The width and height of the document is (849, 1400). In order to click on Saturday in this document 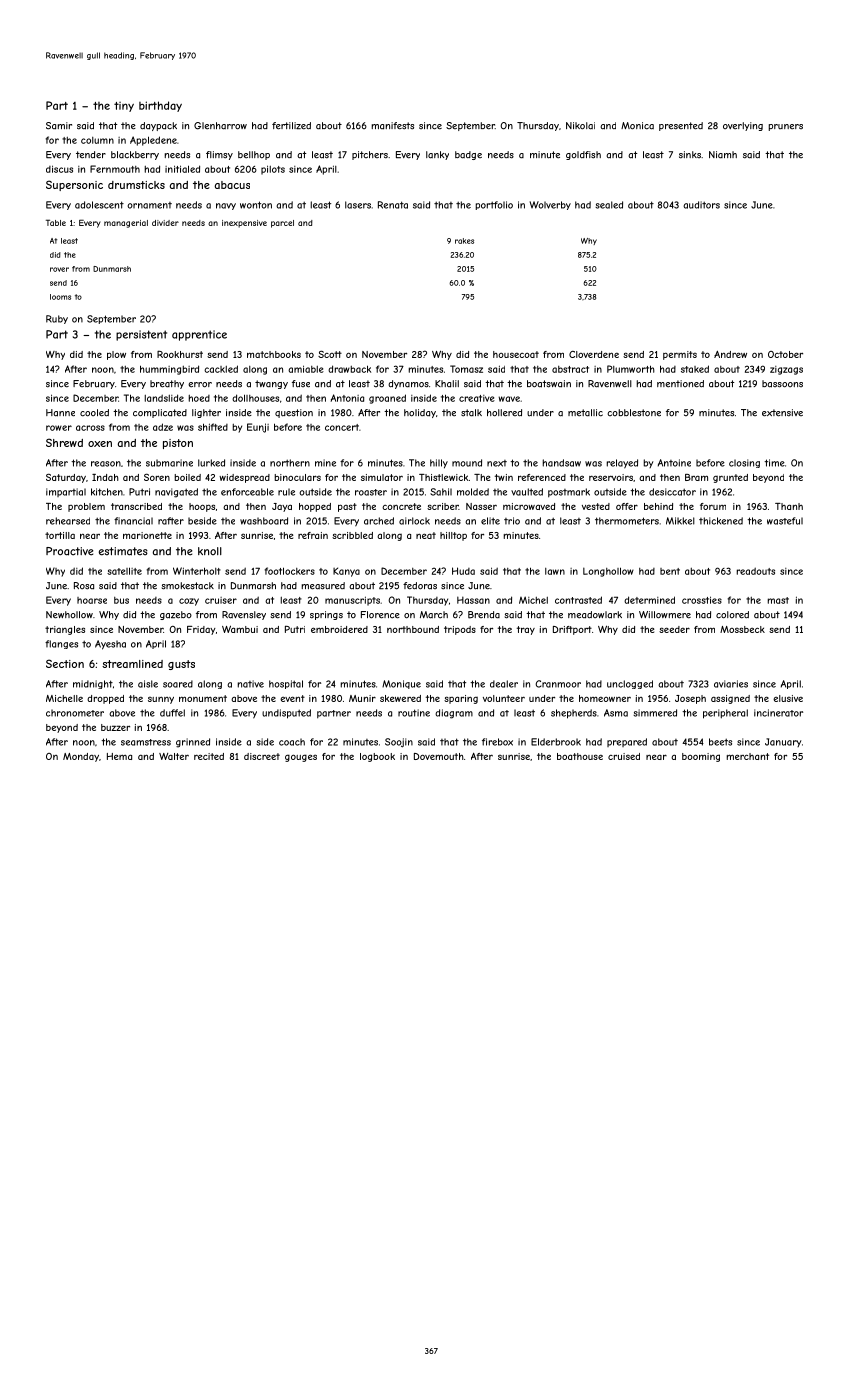, I will do `click(66, 478)`.
